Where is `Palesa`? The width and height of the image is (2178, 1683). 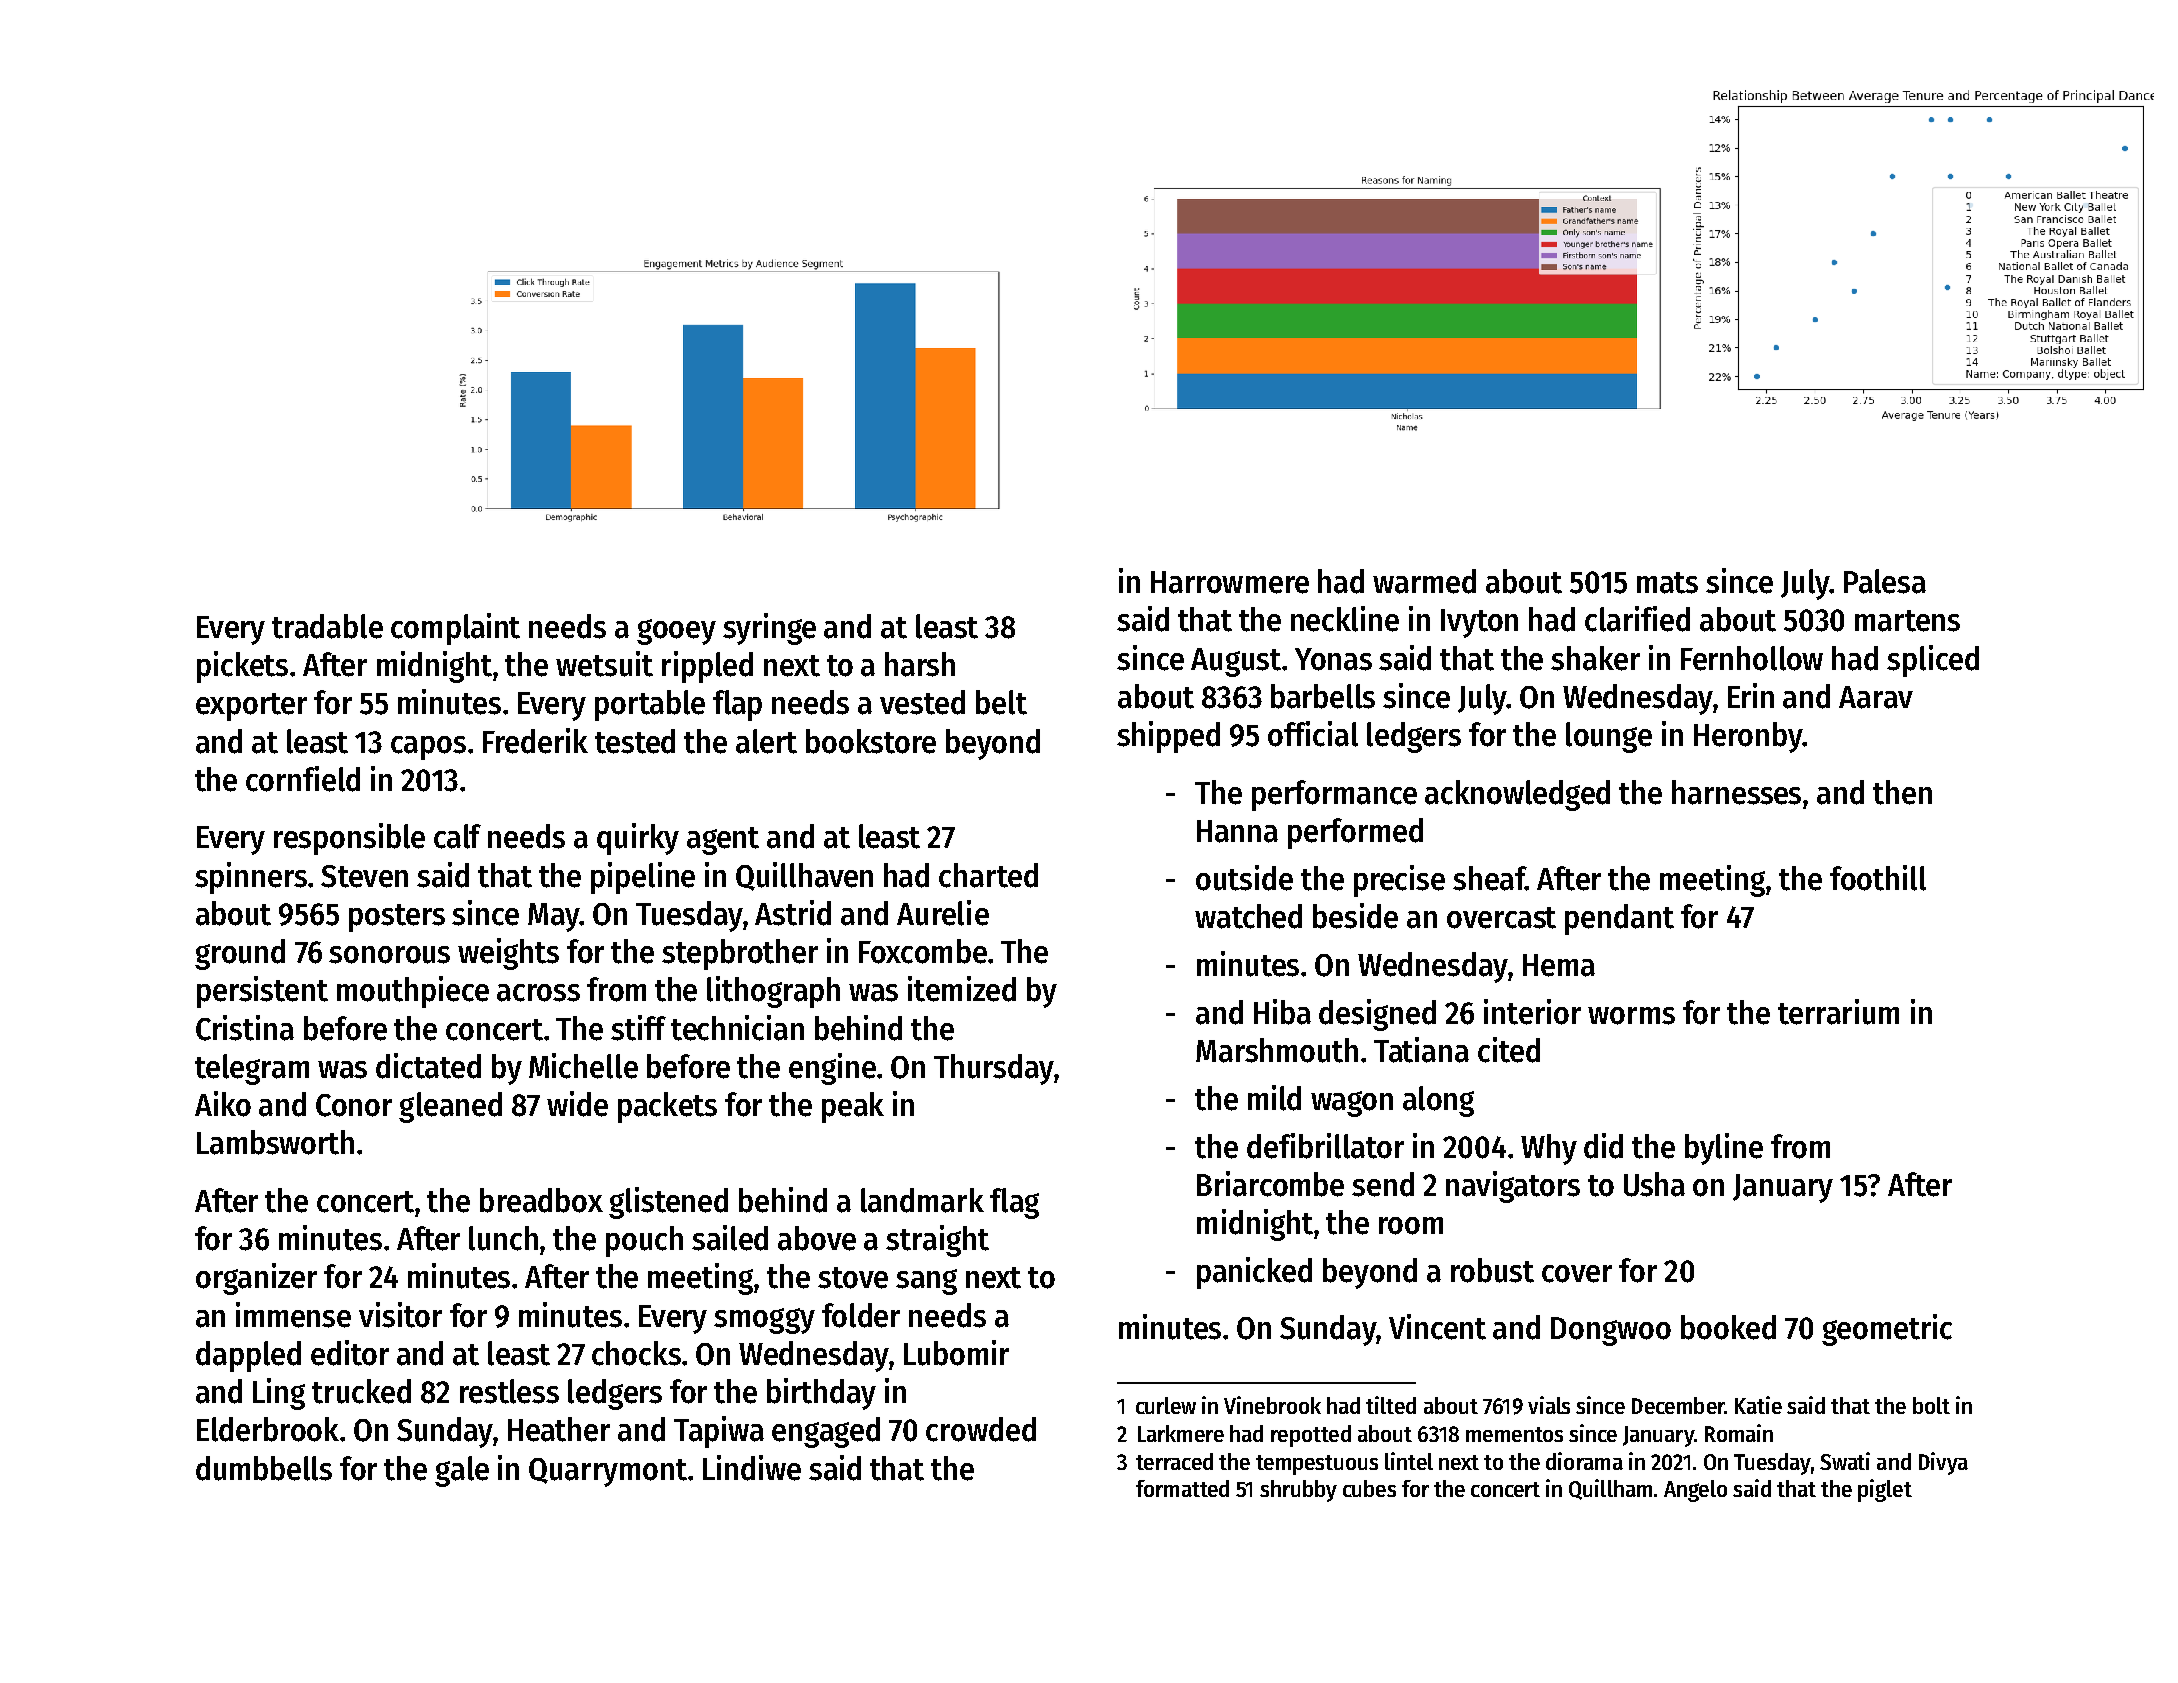
Palesa is located at coordinates (1885, 581).
